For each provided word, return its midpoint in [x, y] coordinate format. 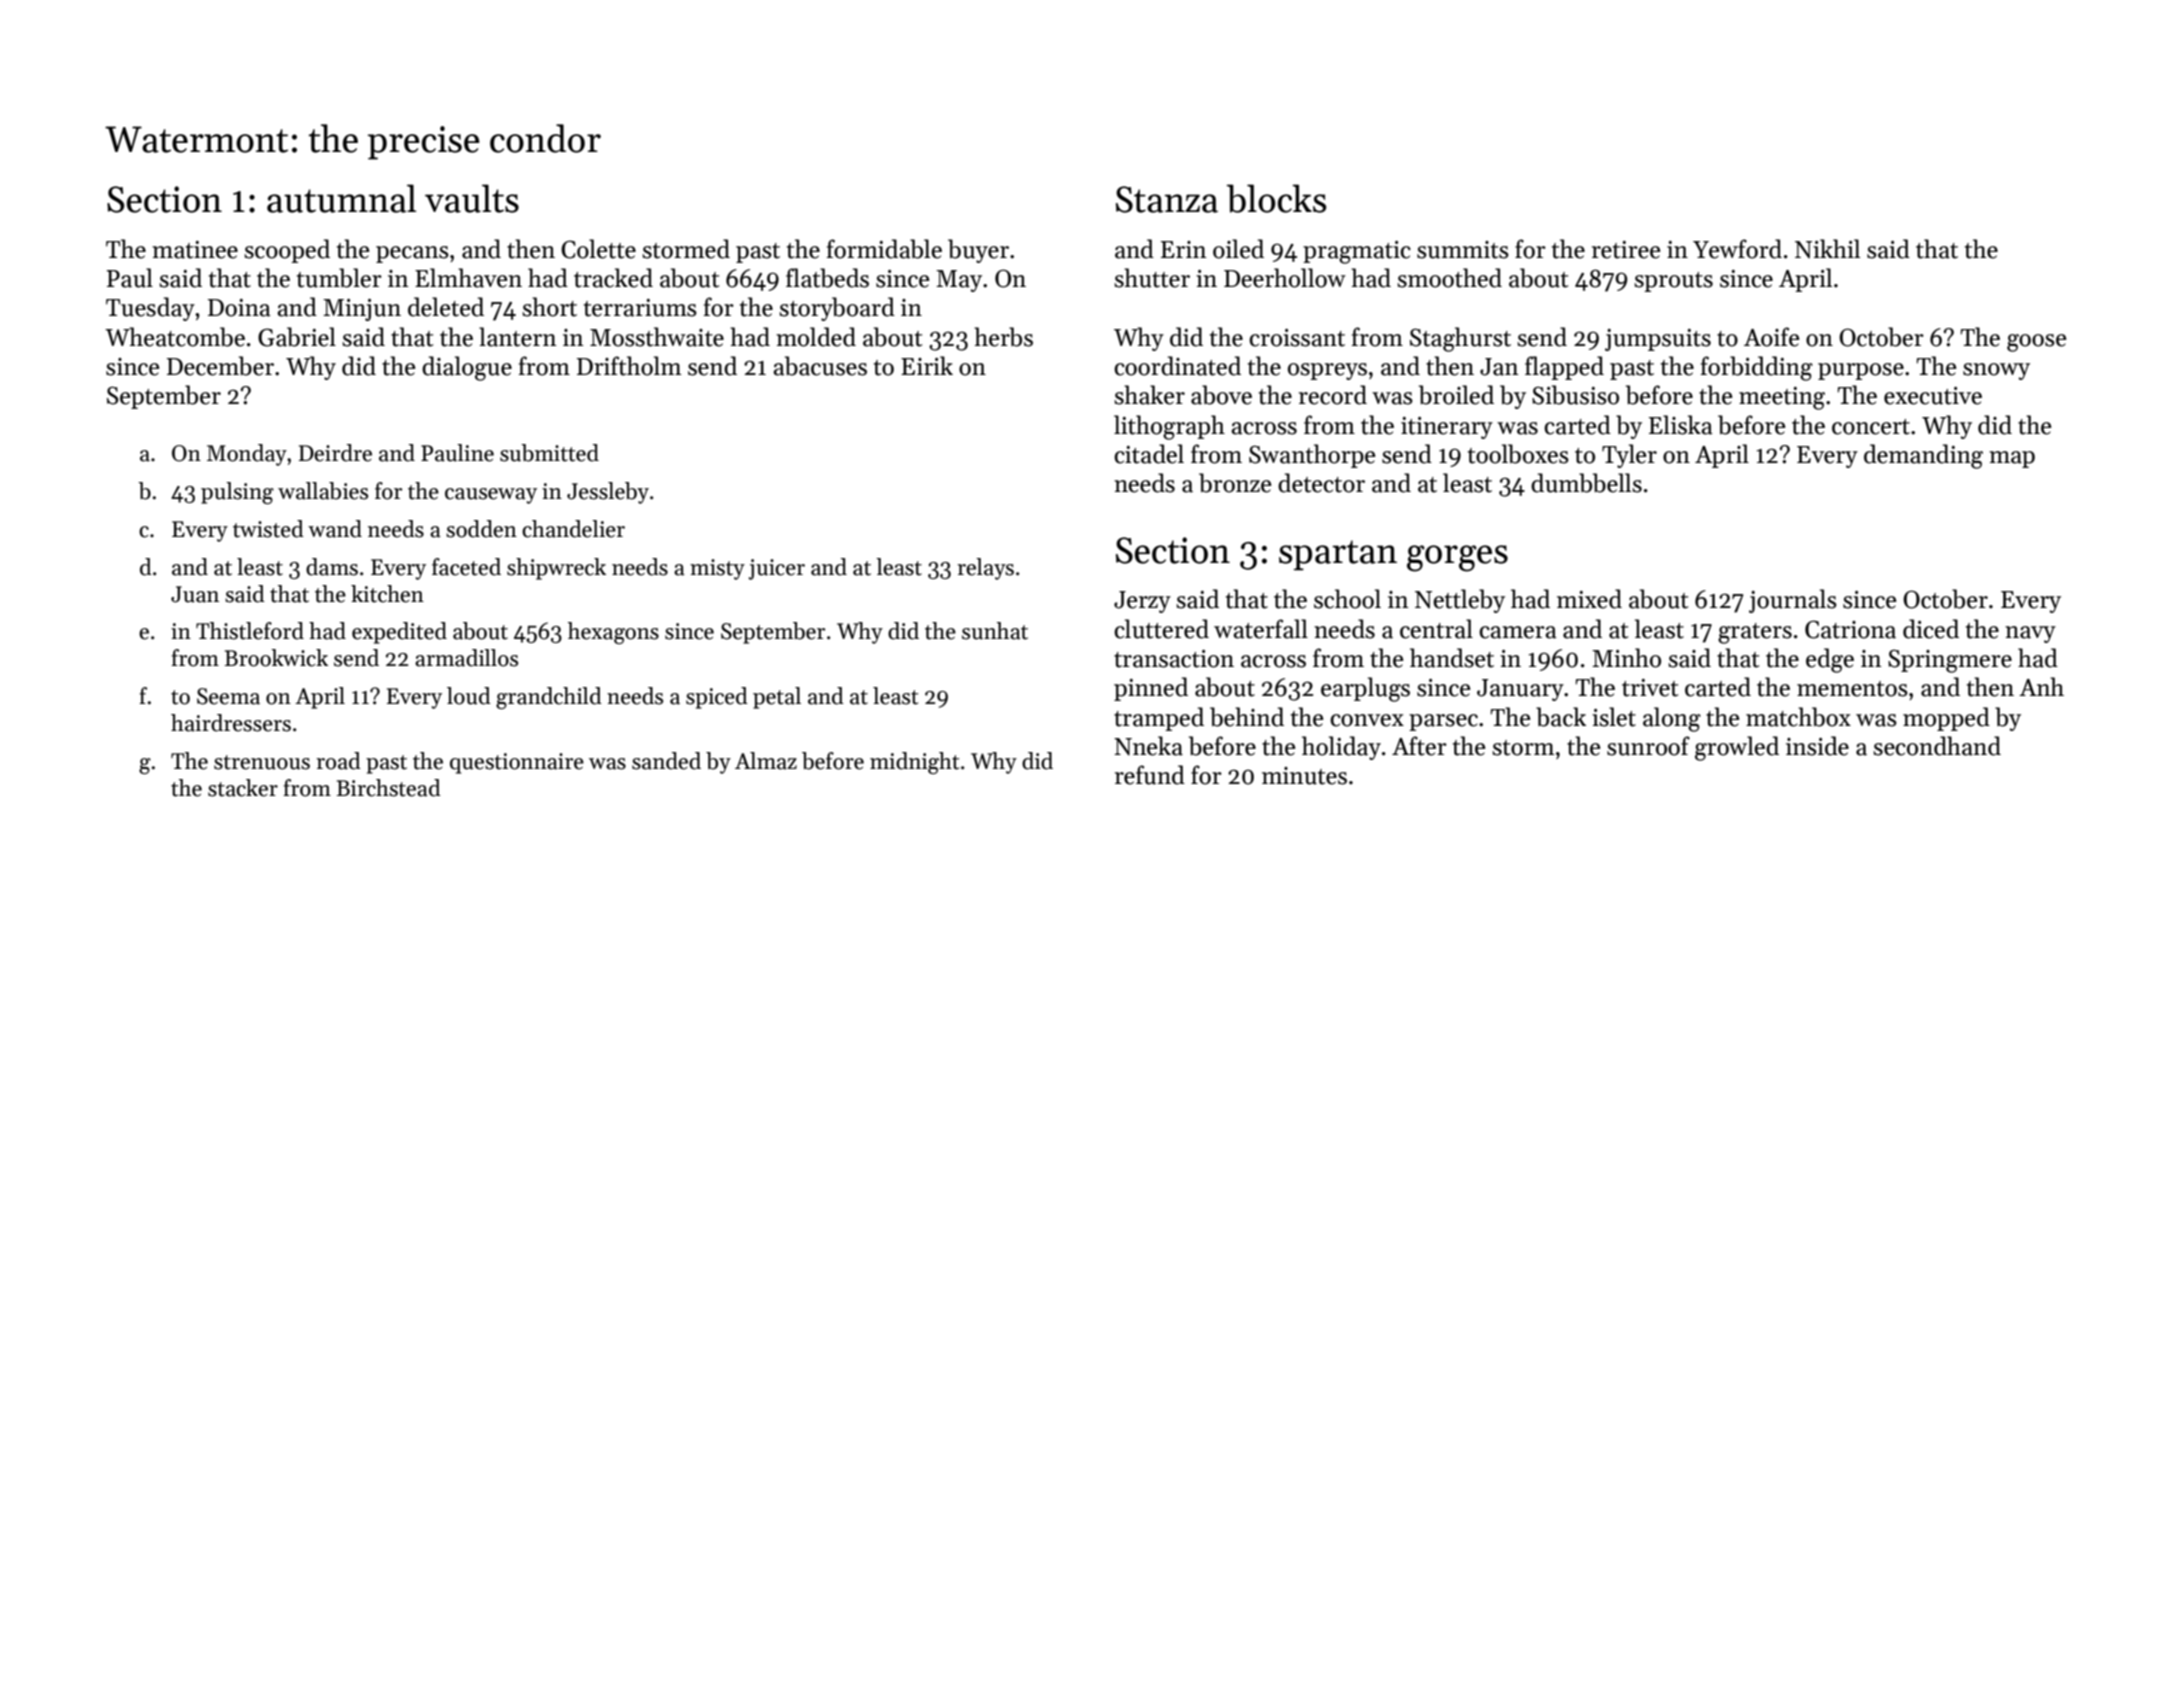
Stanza [1167, 199]
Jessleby [608, 493]
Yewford [1737, 249]
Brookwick [276, 658]
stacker [243, 788]
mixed [1589, 599]
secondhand [1937, 746]
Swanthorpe [1312, 456]
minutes [1304, 776]
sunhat [995, 631]
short [549, 307]
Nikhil [1827, 248]
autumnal [341, 198]
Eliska [1681, 425]
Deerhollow [1285, 278]
